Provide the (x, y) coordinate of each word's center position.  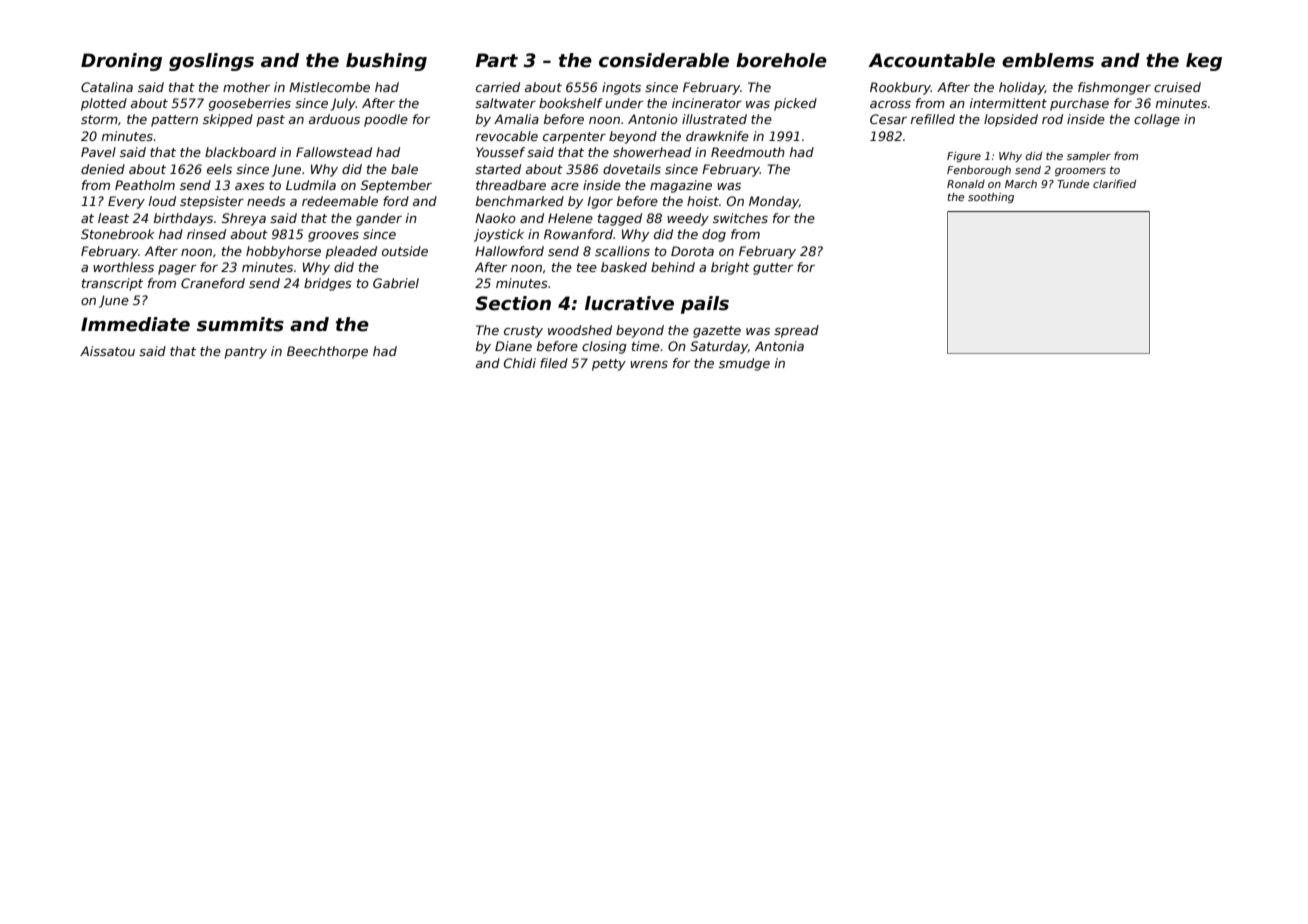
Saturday (719, 347)
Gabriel (396, 283)
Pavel (98, 152)
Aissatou (107, 351)
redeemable (340, 201)
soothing (991, 198)
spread (796, 331)
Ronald (966, 184)
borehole (781, 60)
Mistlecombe (329, 87)
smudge (744, 364)
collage (1157, 120)
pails (705, 305)
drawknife (717, 136)
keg (1204, 62)
